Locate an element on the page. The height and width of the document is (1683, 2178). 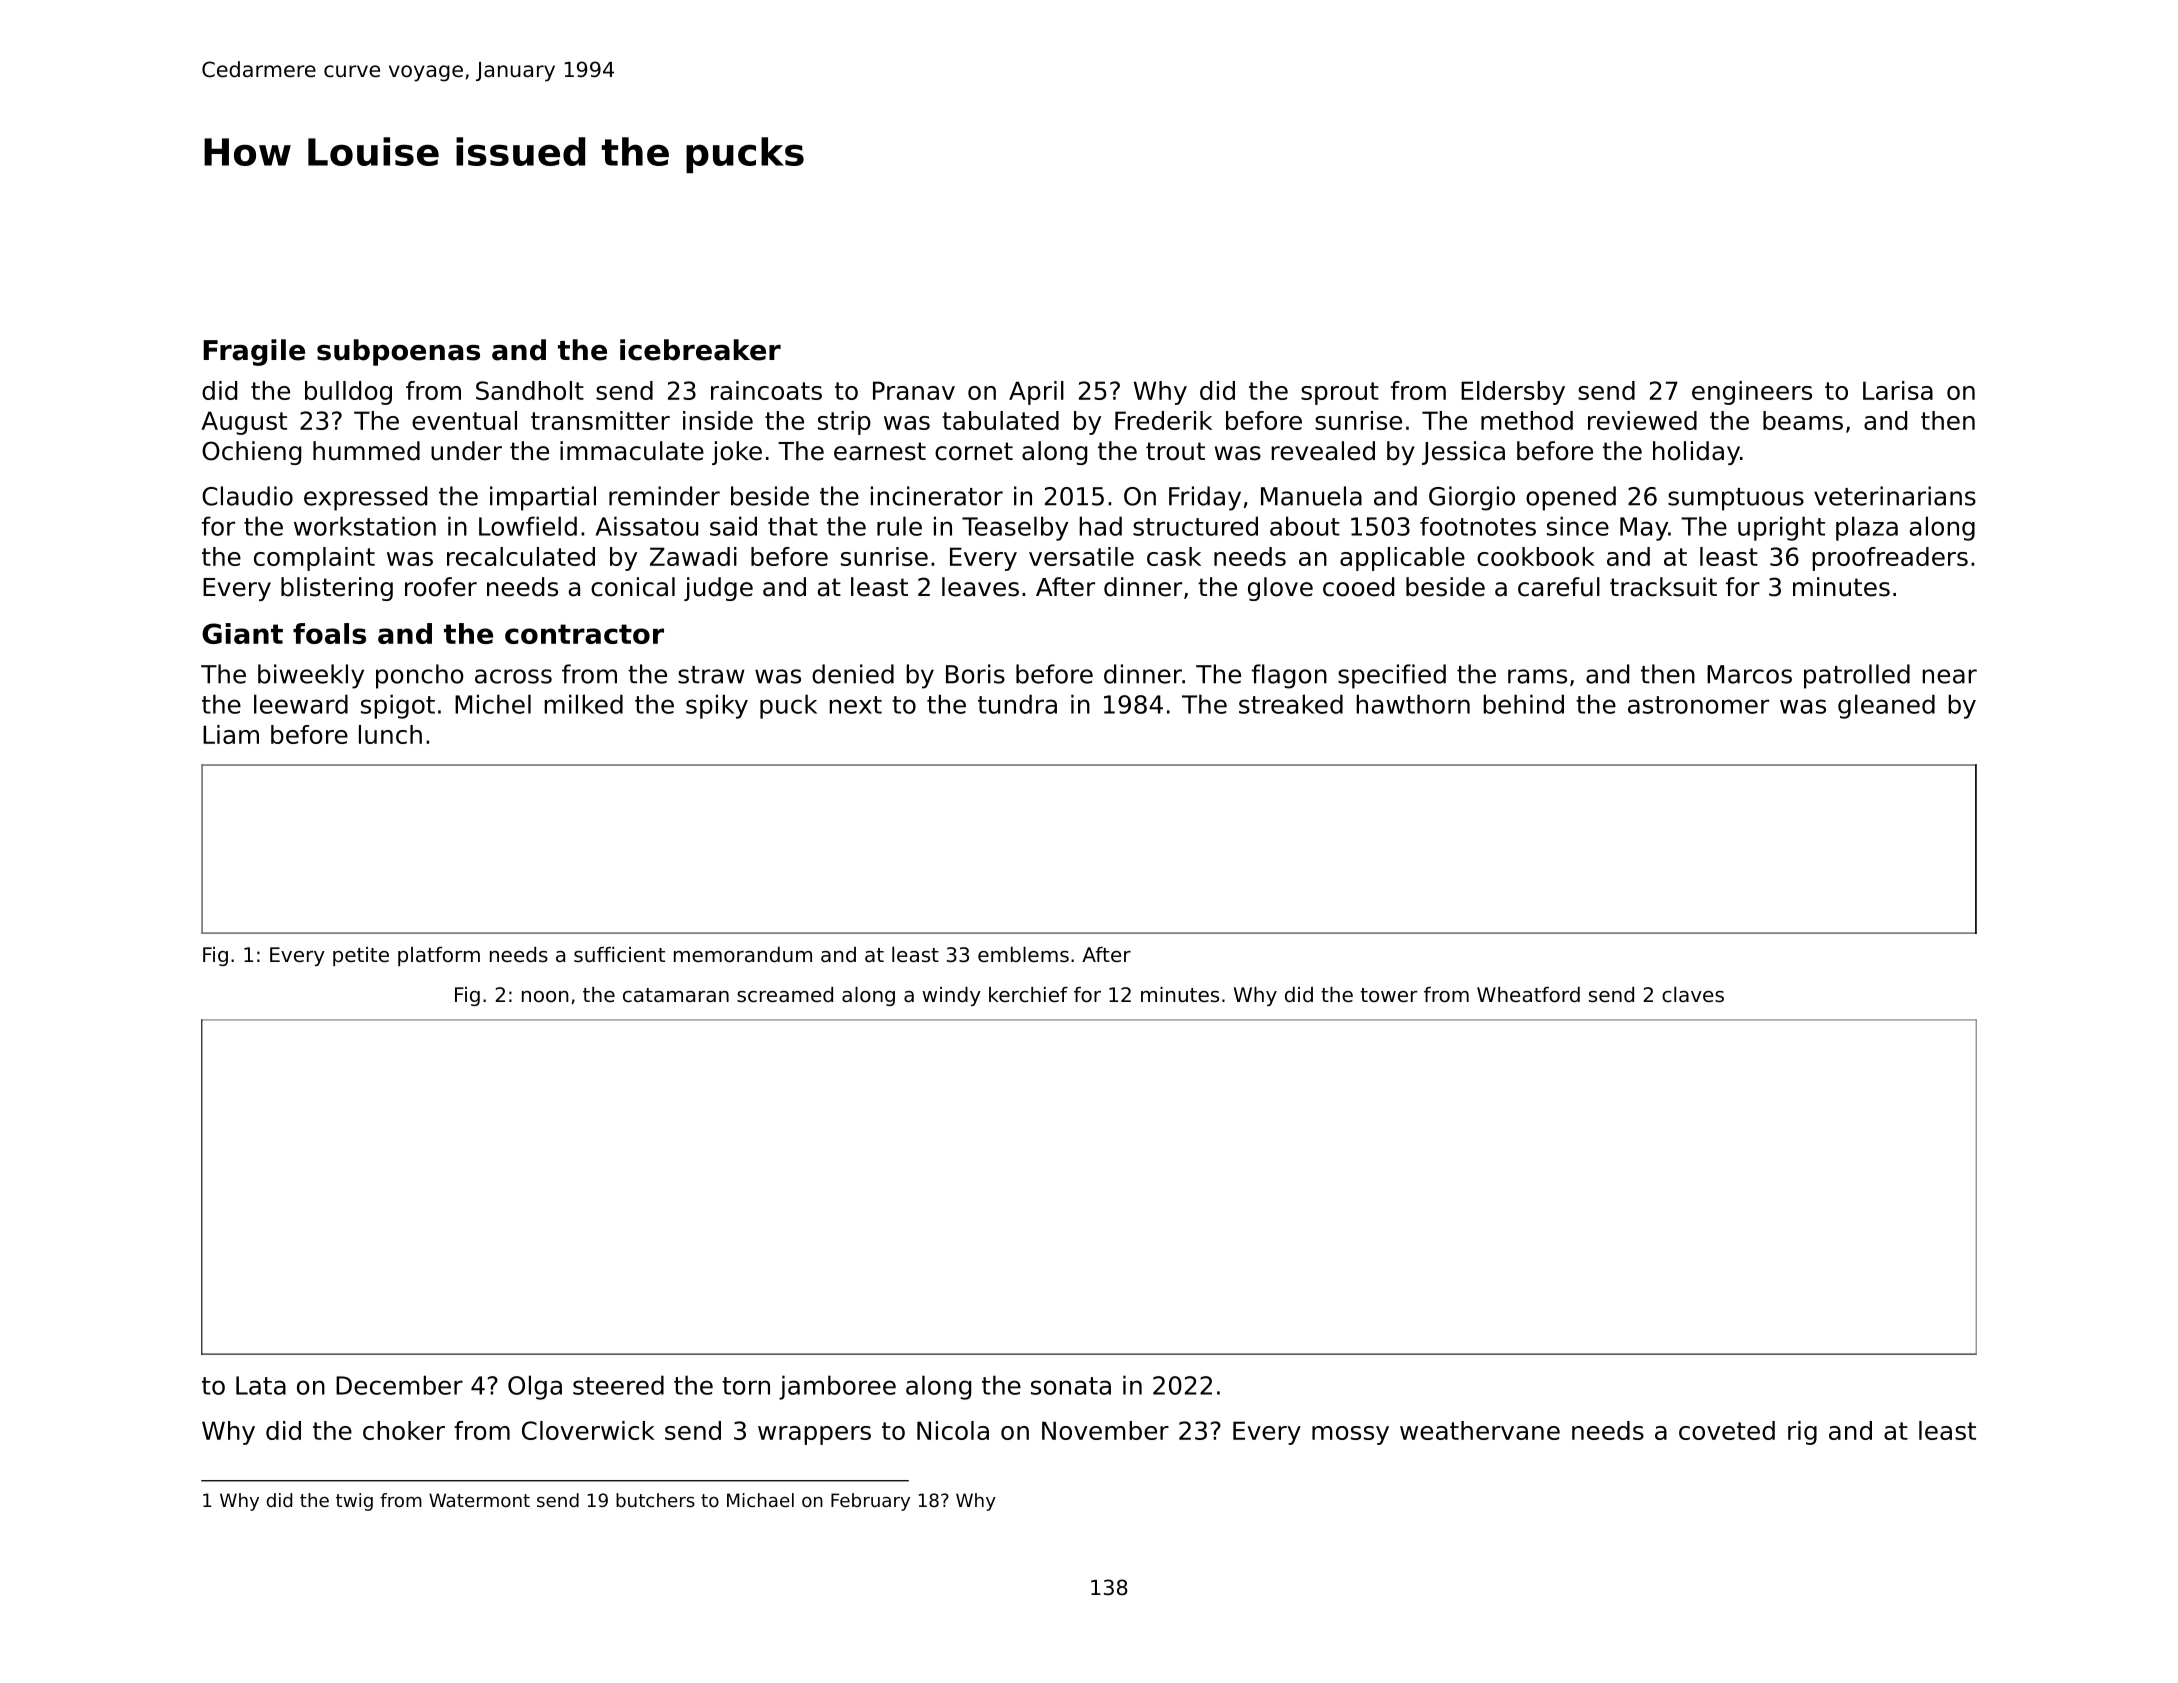
subpoenas is located at coordinates (398, 352).
